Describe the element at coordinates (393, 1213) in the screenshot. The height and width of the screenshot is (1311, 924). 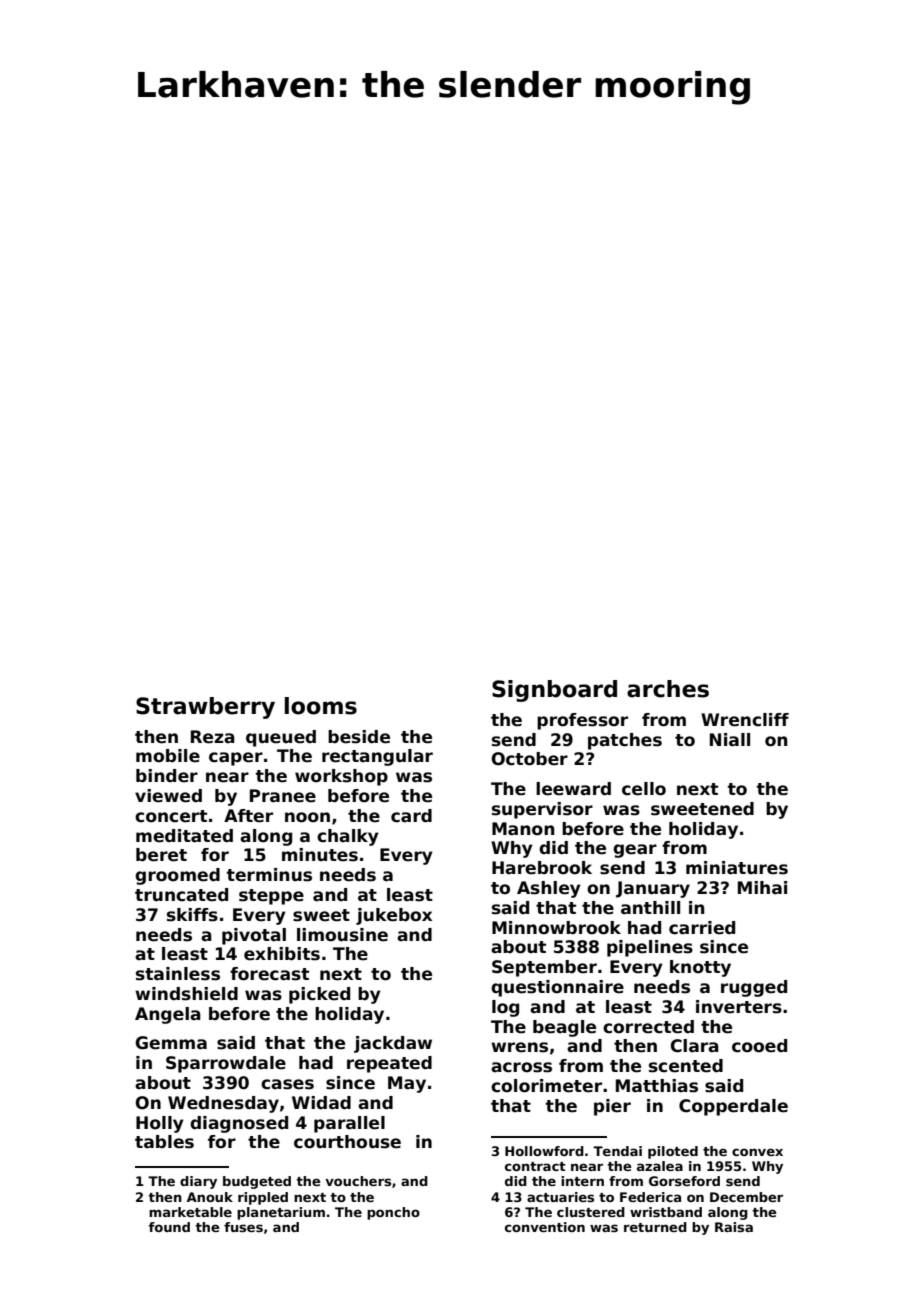
I see `poncho` at that location.
